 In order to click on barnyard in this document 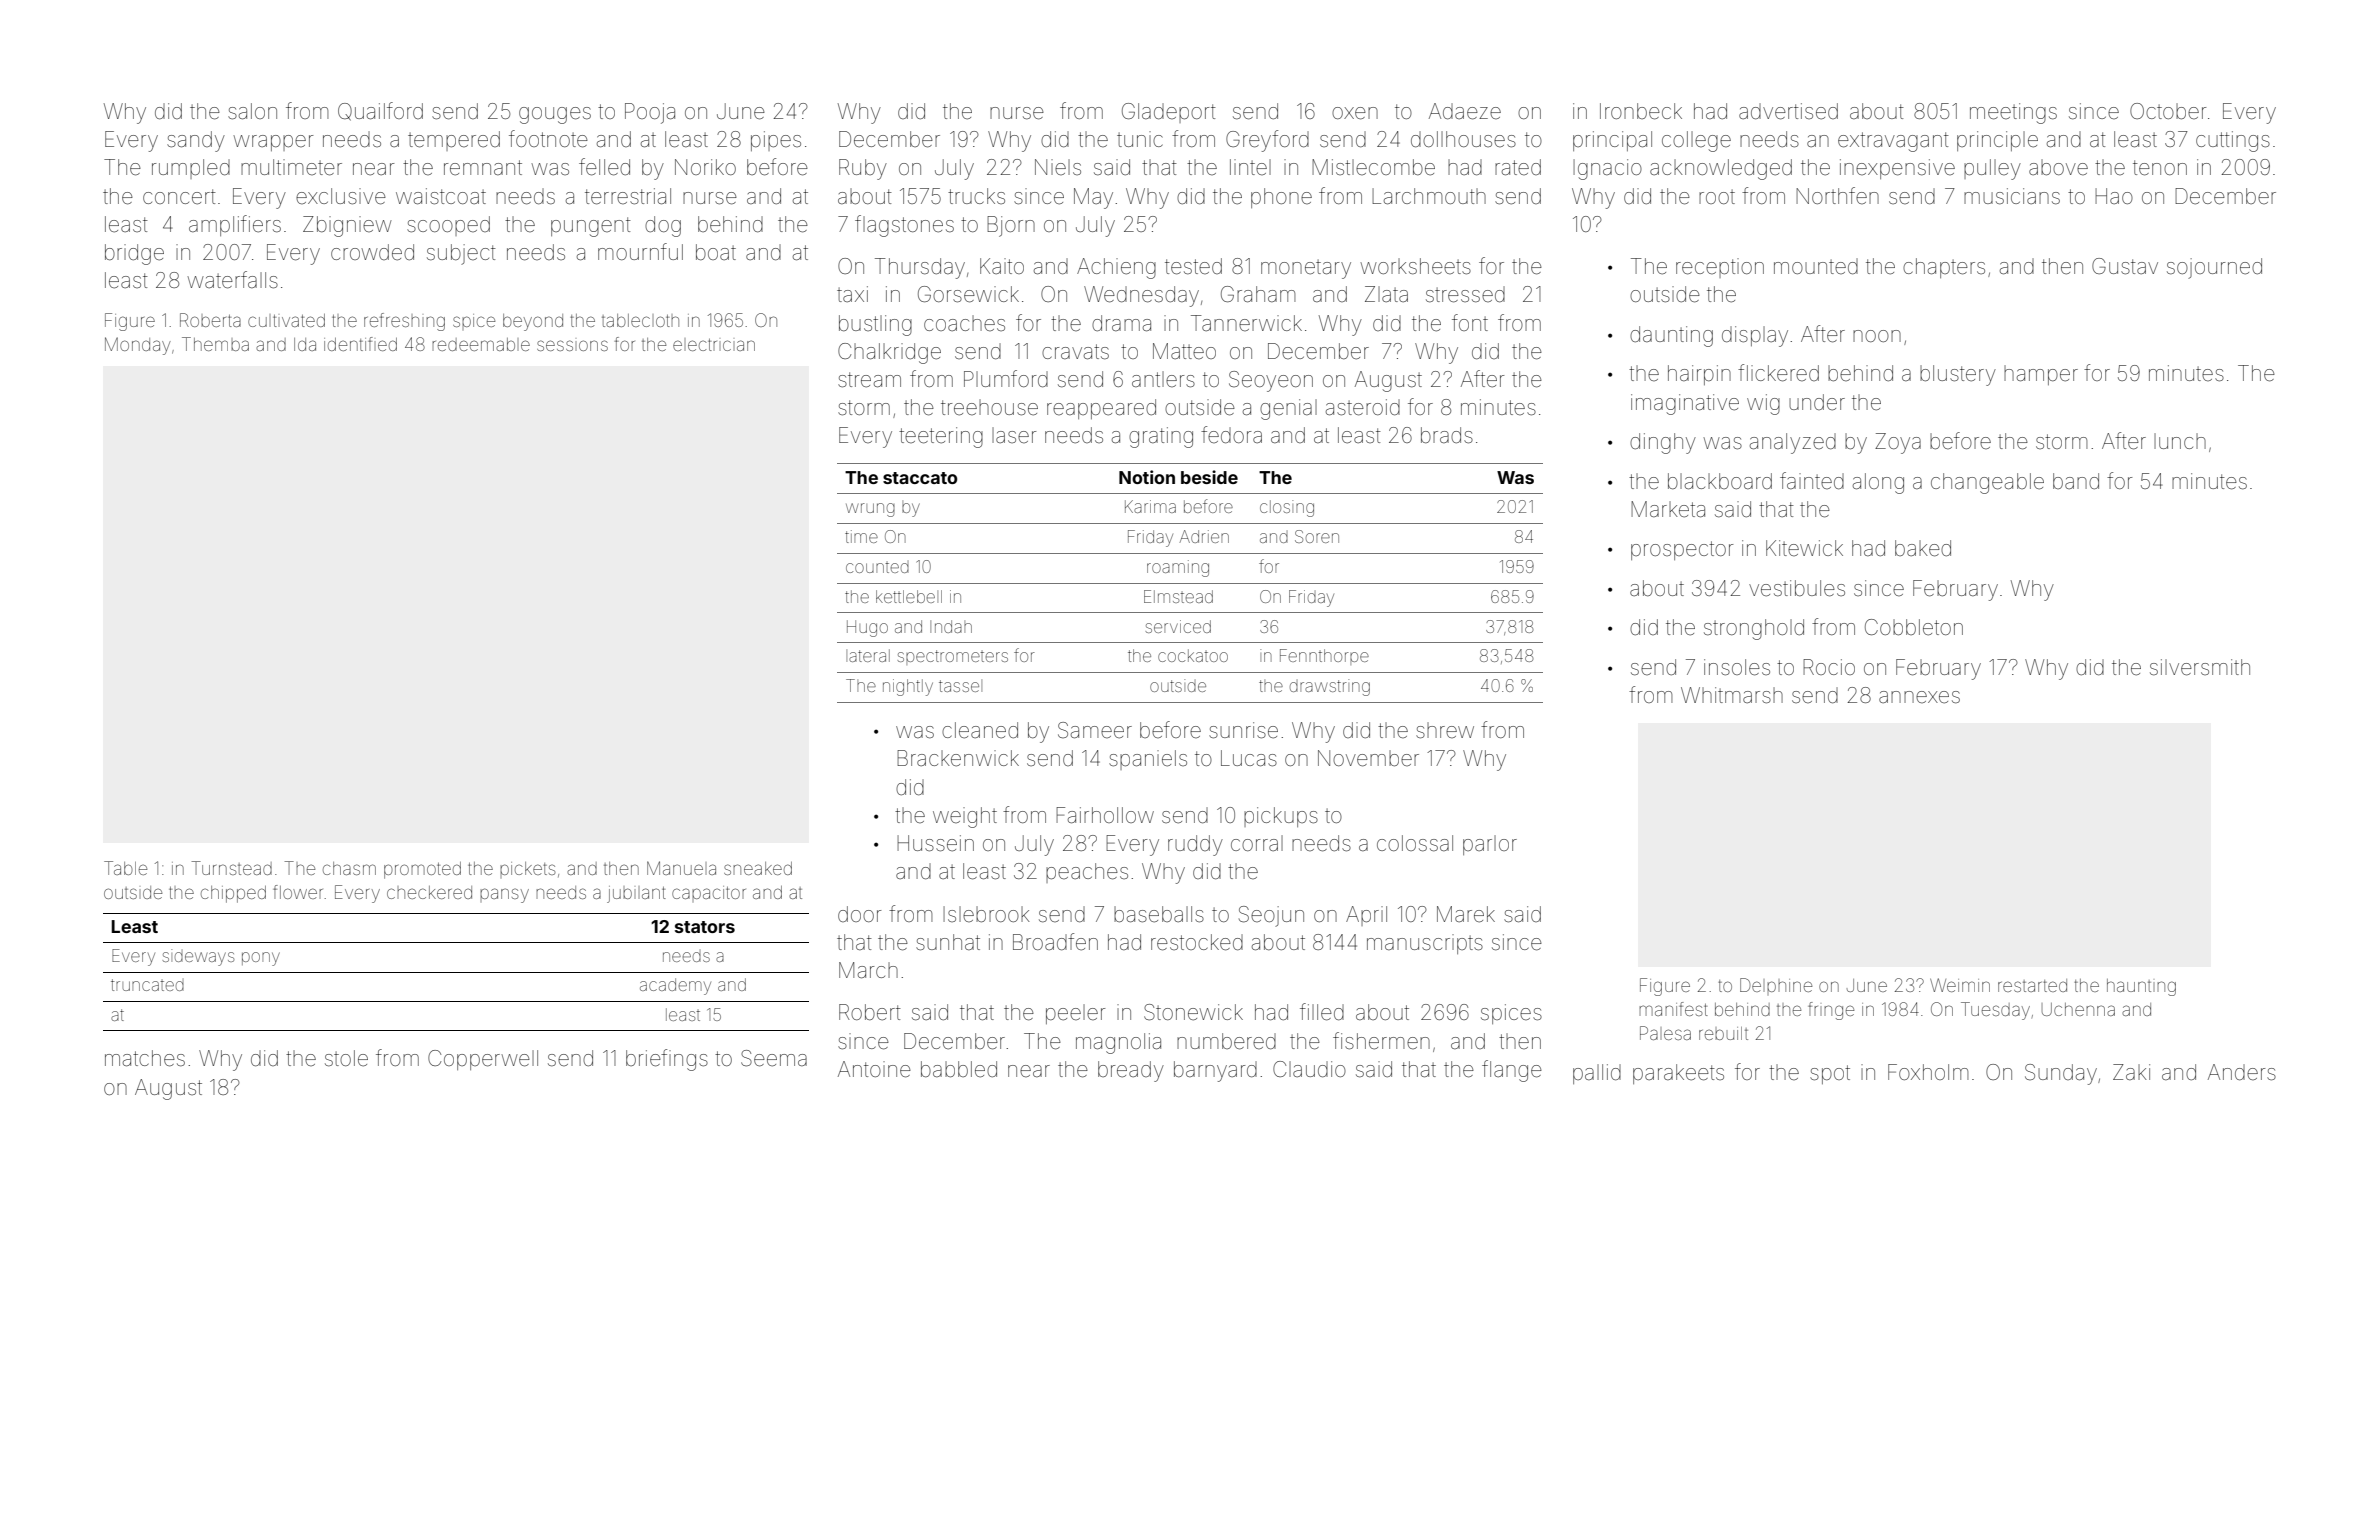, I will do `click(1215, 1071)`.
